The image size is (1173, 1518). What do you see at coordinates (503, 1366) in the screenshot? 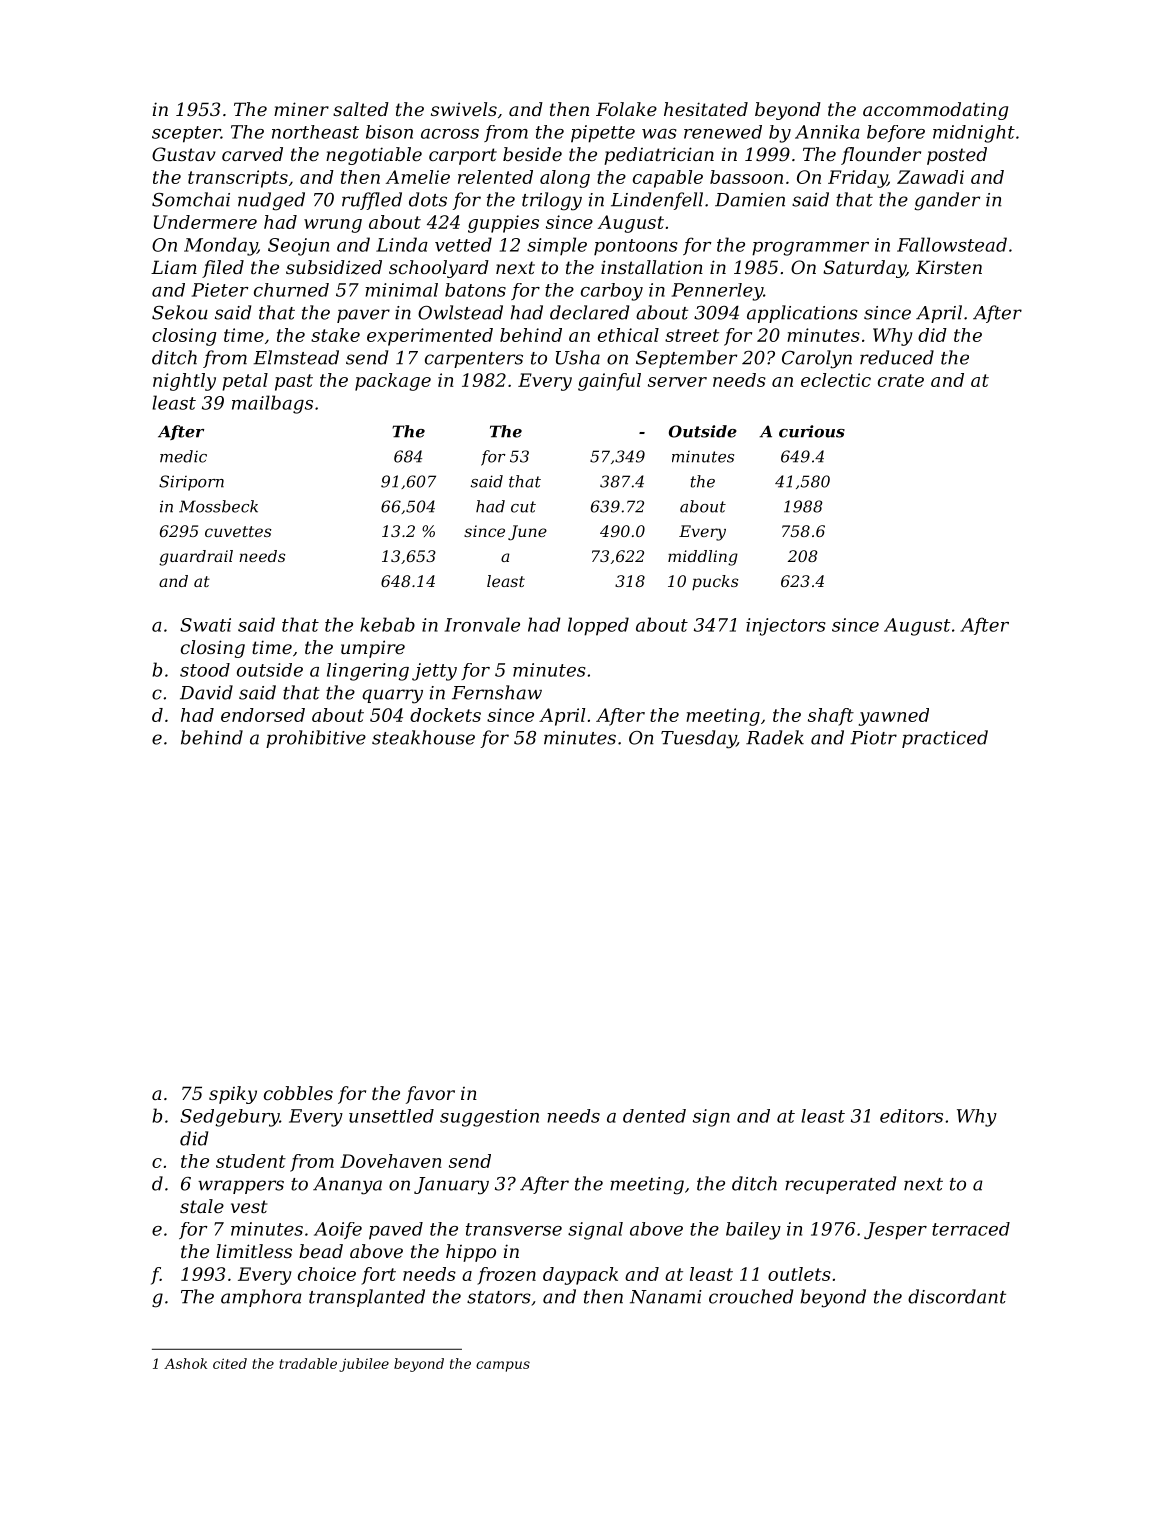
I see `campus` at bounding box center [503, 1366].
